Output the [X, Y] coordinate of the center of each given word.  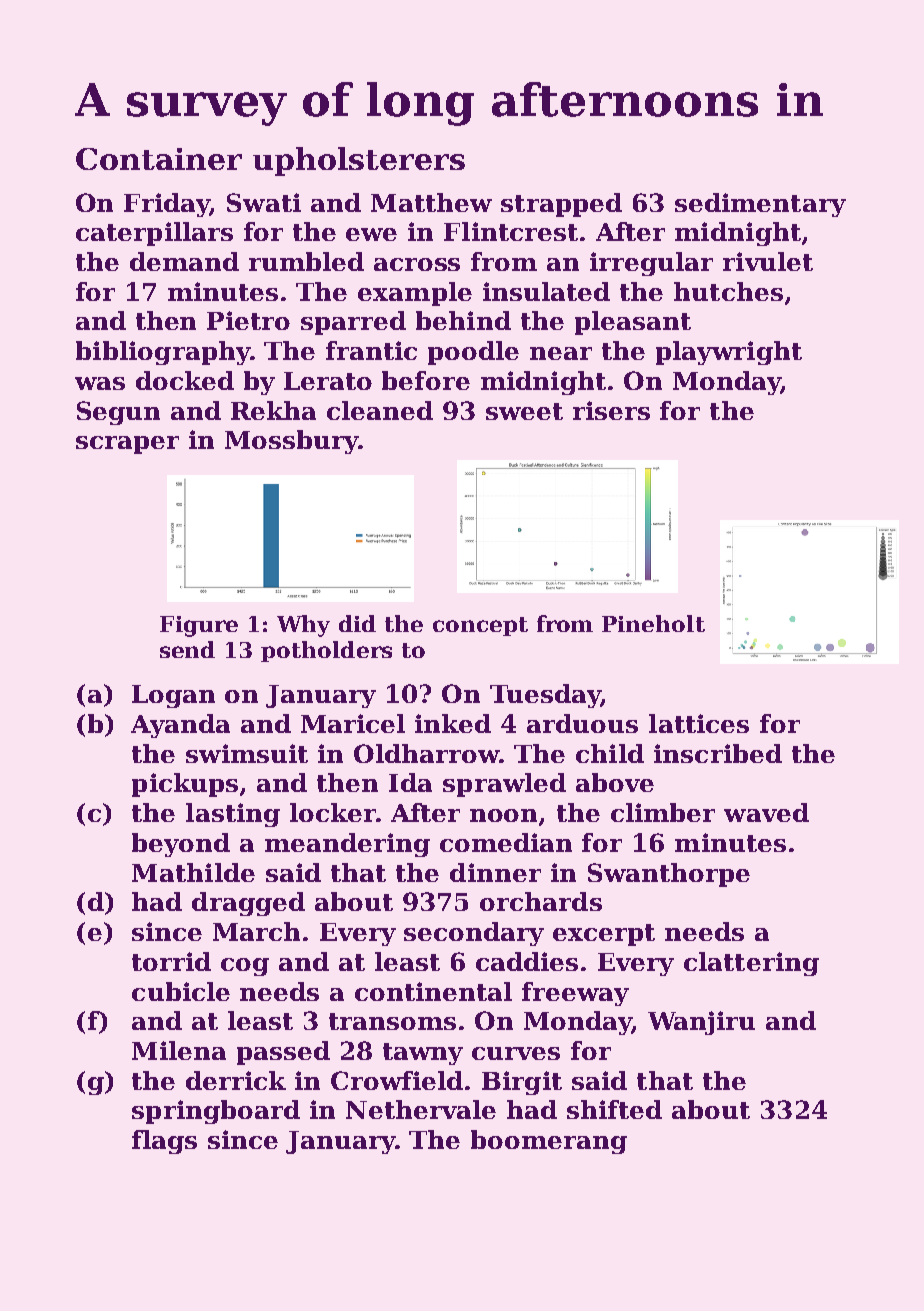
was [100, 383]
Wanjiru [701, 1023]
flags [164, 1142]
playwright [729, 353]
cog [245, 967]
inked [453, 723]
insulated [546, 291]
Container [159, 159]
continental [433, 991]
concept [480, 626]
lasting [233, 815]
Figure [199, 626]
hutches [728, 291]
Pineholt [653, 623]
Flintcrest [511, 231]
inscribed [718, 753]
